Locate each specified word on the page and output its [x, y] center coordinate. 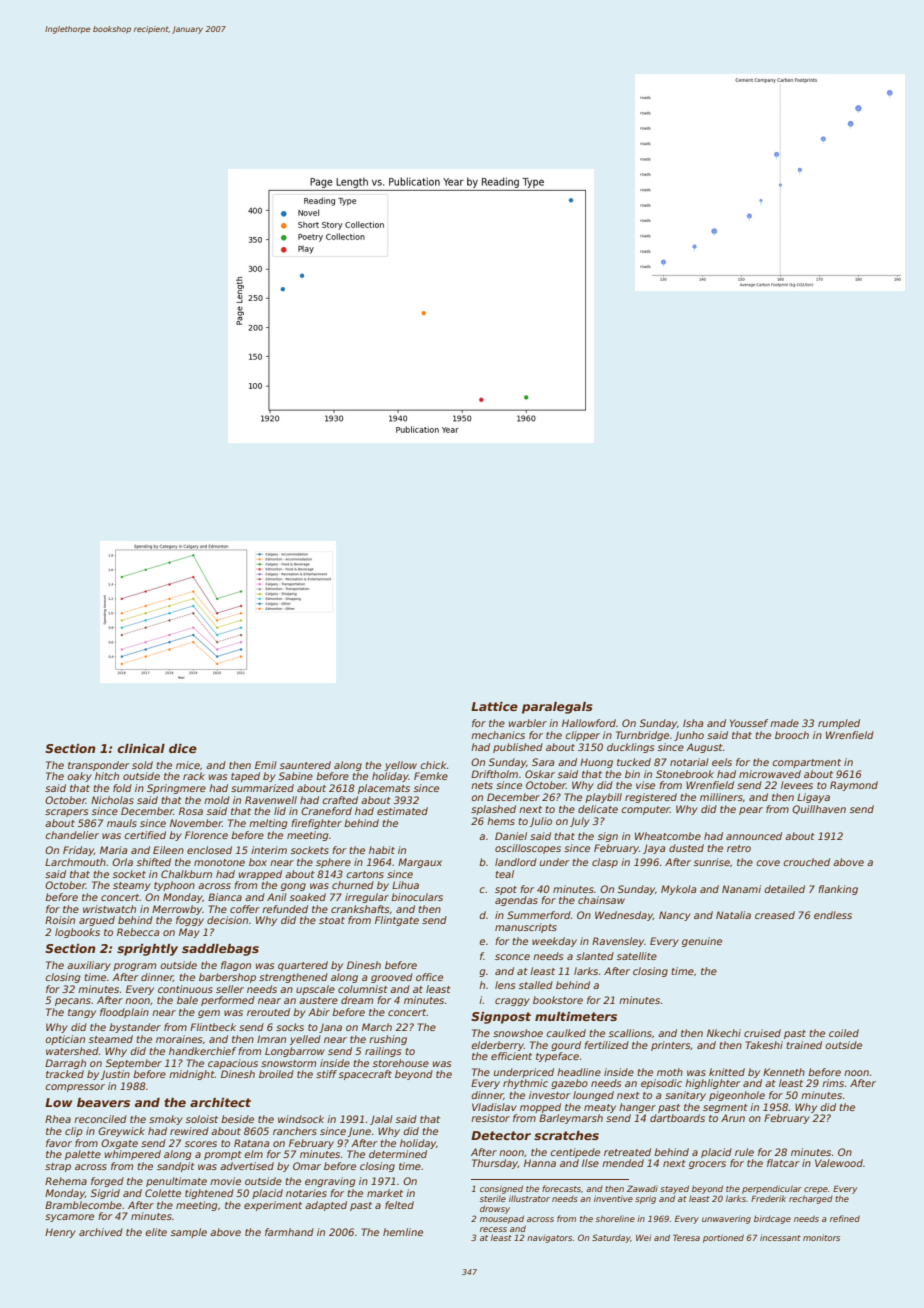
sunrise [712, 862]
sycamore [69, 1218]
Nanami [741, 889]
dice [183, 748]
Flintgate [397, 921]
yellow [401, 766]
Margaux [420, 863]
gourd [566, 1046]
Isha [693, 723]
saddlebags [220, 950]
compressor [75, 1088]
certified [145, 835]
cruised [762, 1033]
